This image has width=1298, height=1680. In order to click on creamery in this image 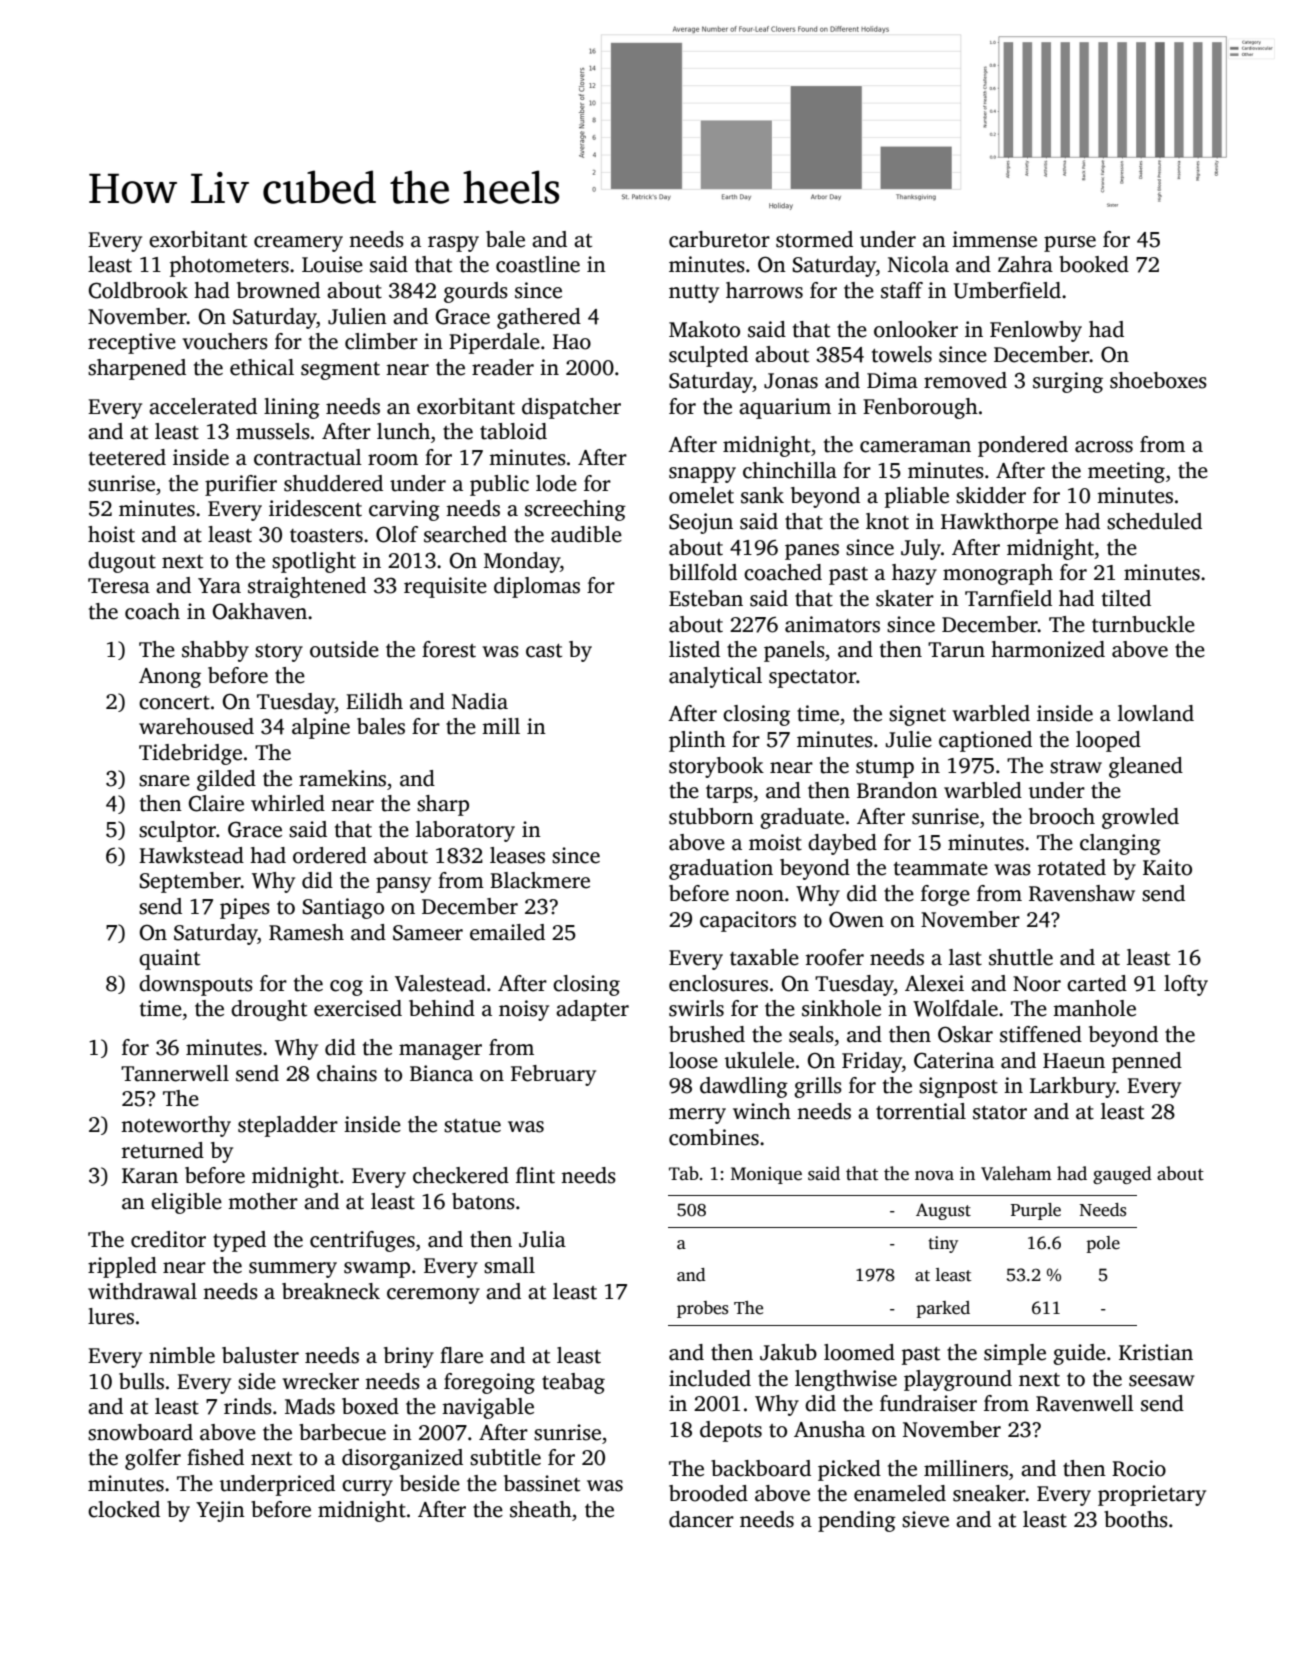, I will do `click(298, 244)`.
